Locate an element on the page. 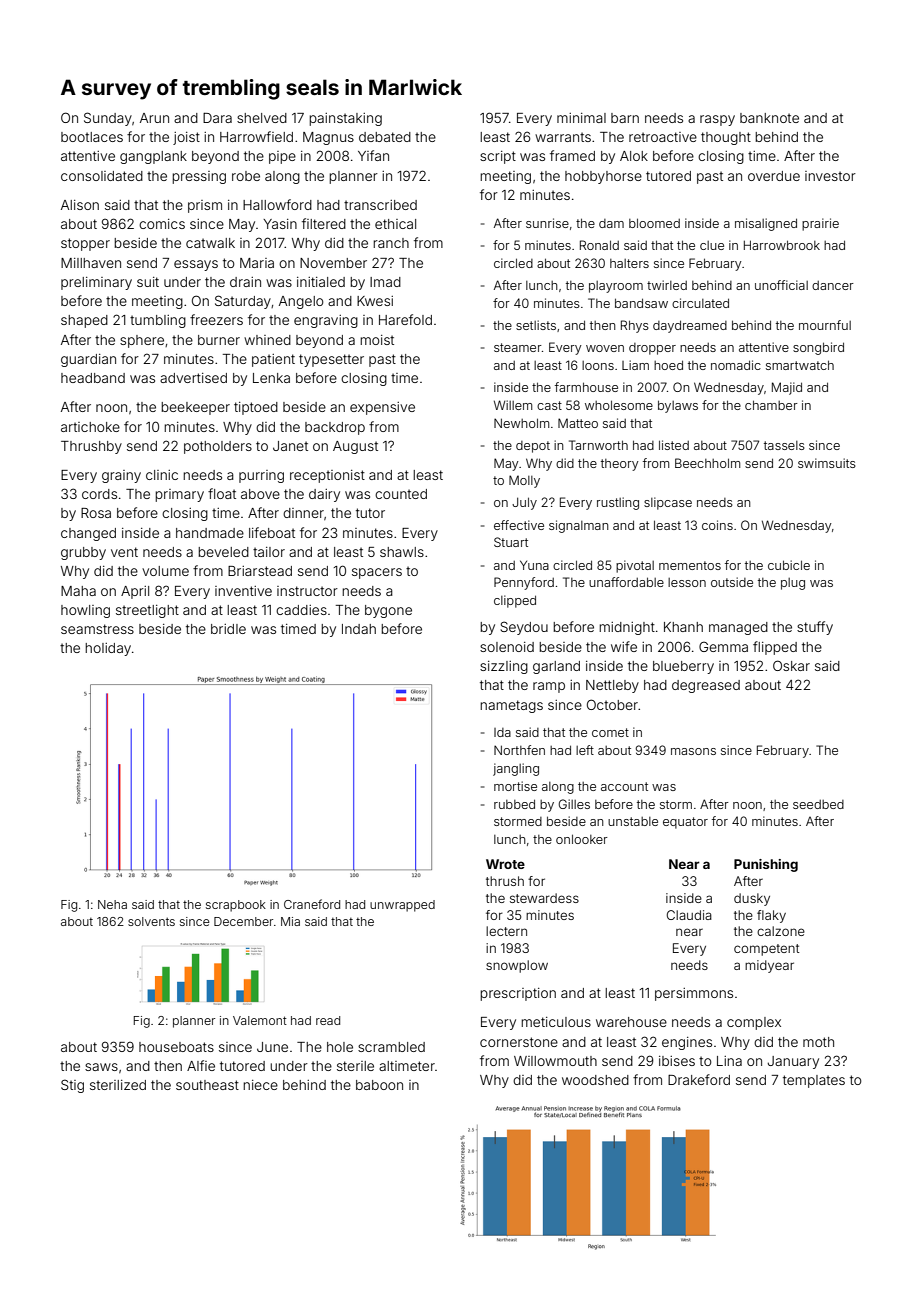  lectern is located at coordinates (506, 931).
